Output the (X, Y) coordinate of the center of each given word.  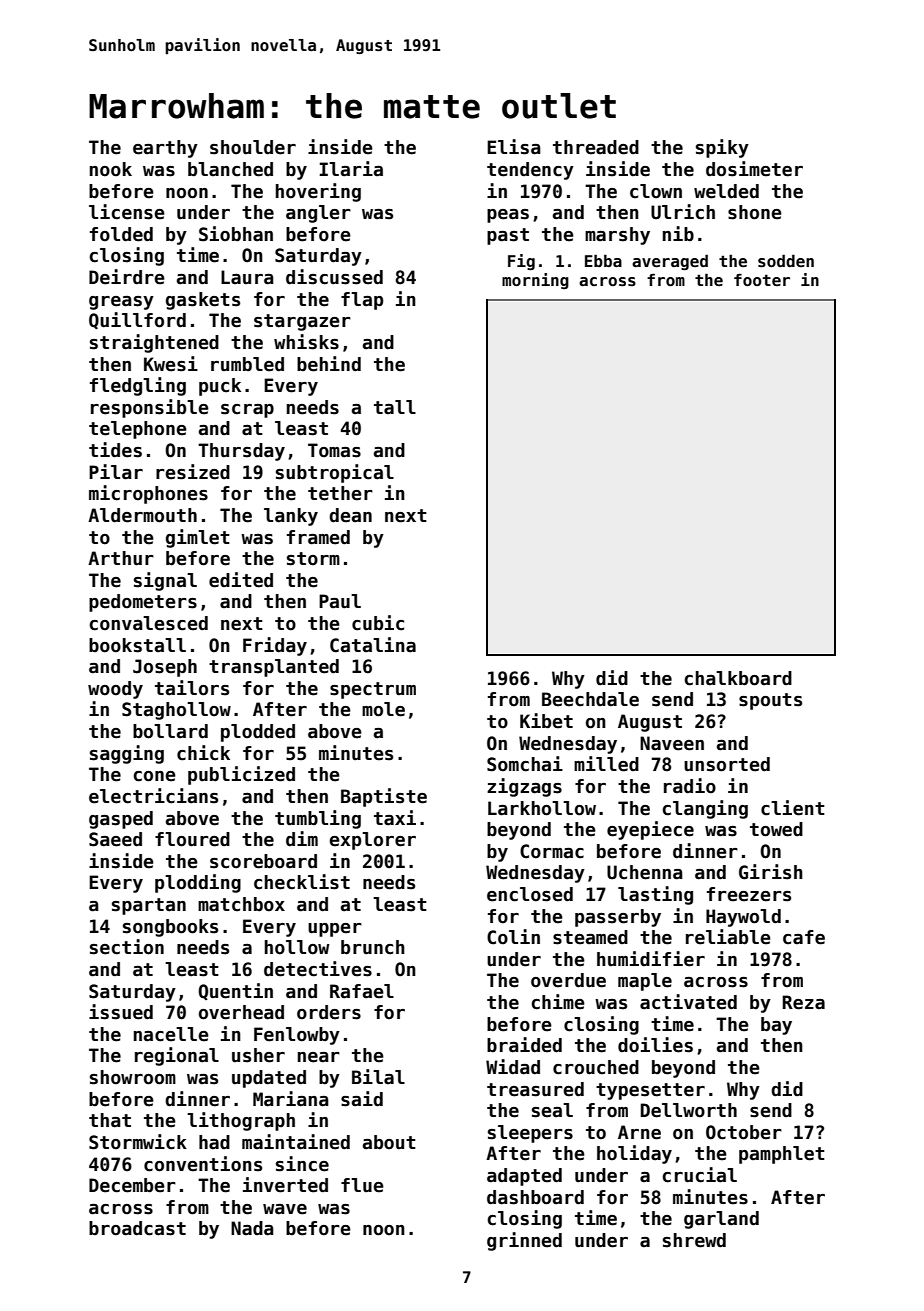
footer (762, 279)
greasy (121, 303)
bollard (170, 731)
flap (362, 301)
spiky (722, 148)
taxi (395, 818)
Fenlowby (297, 1036)
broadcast (137, 1228)
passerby (618, 918)
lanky (291, 517)
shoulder (253, 147)
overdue (568, 980)
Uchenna (645, 872)
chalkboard (738, 678)
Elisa (514, 147)
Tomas (334, 450)
